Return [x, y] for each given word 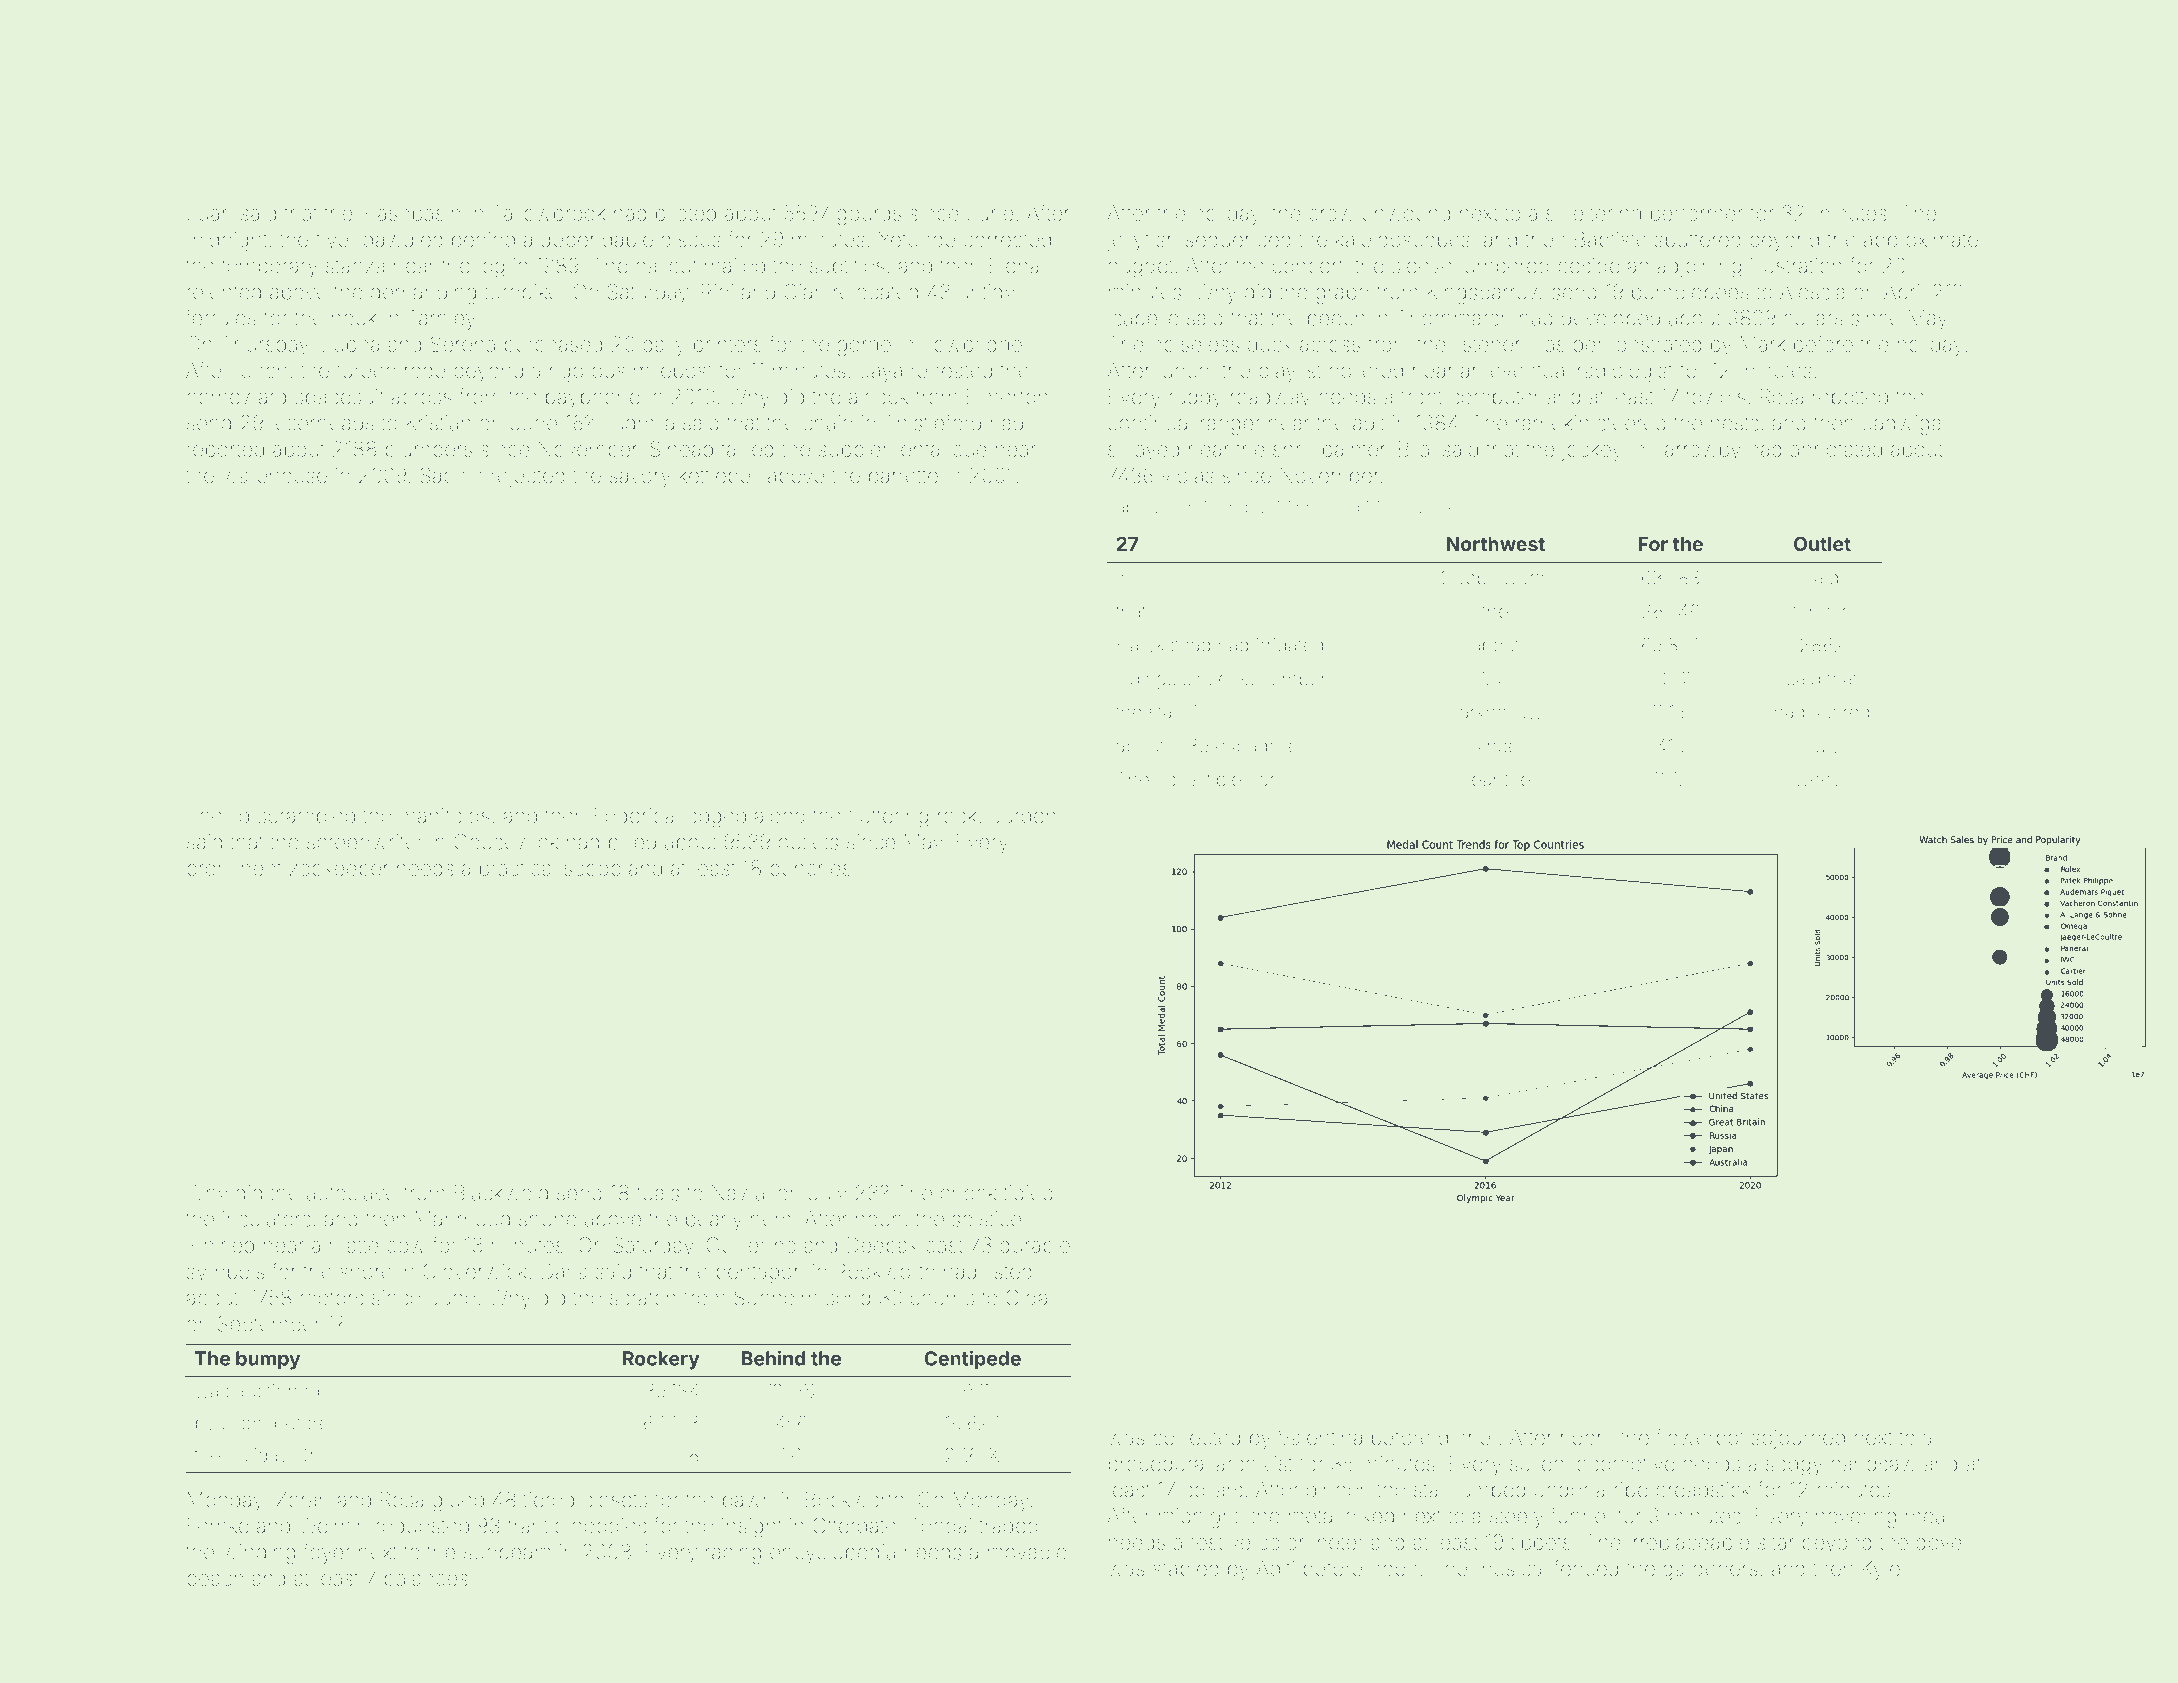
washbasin [410, 213]
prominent [234, 870]
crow [1331, 215]
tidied [1028, 1193]
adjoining [1699, 268]
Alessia [1812, 292]
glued [458, 1502]
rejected [528, 477]
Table [1128, 507]
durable [1035, 1245]
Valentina [1320, 1437]
